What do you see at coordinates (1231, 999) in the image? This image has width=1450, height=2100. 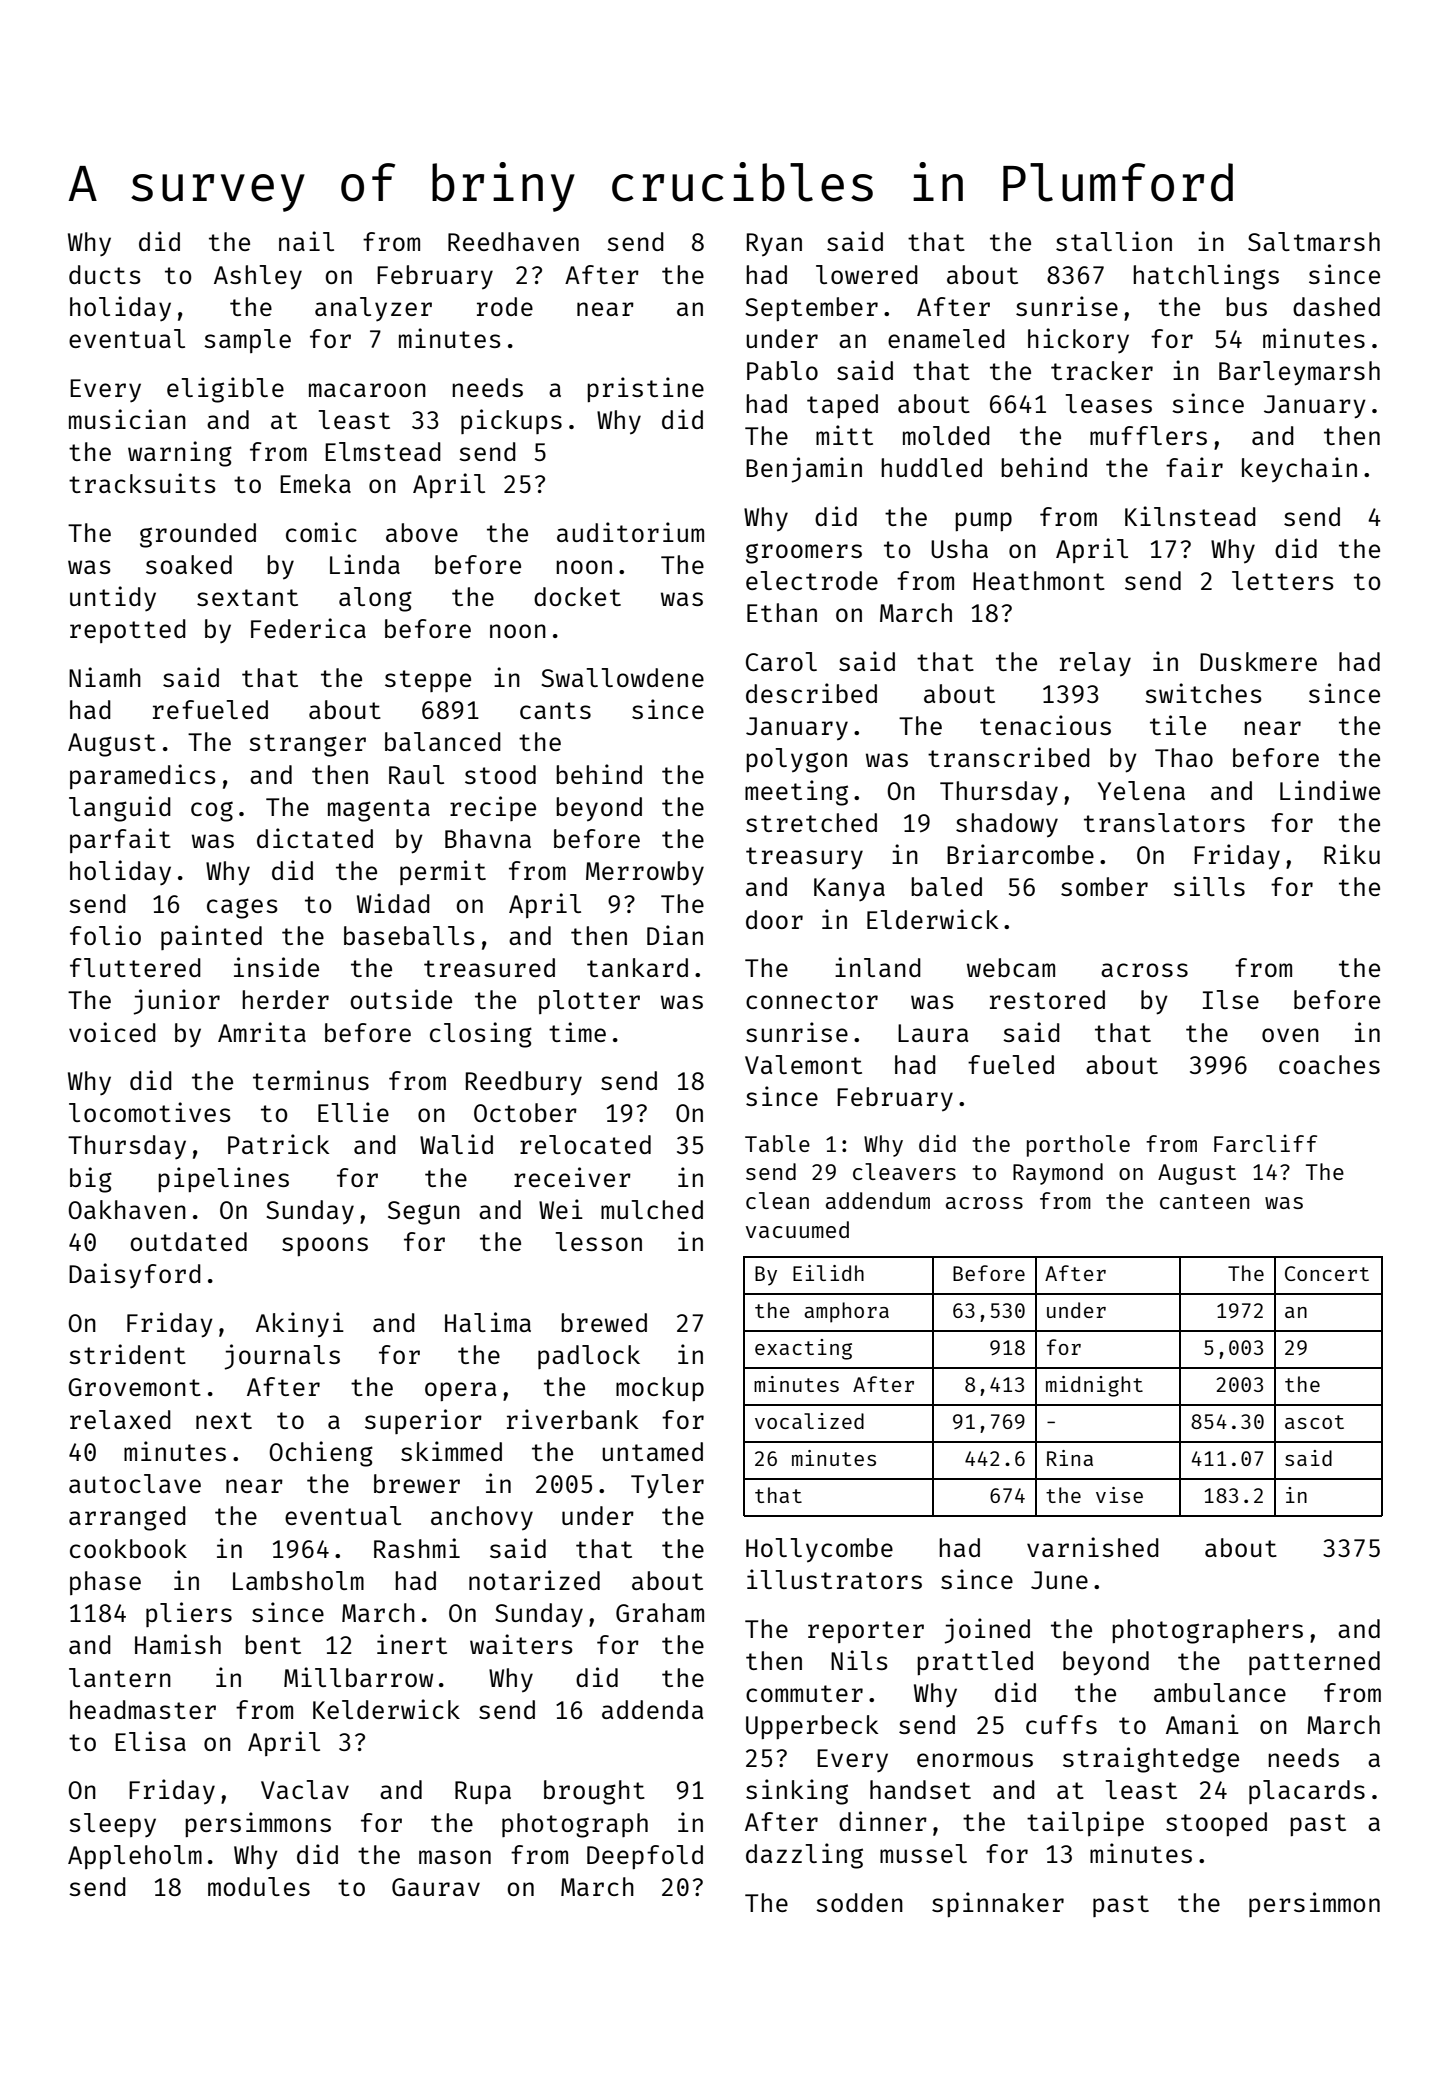 I see `Ilse` at bounding box center [1231, 999].
